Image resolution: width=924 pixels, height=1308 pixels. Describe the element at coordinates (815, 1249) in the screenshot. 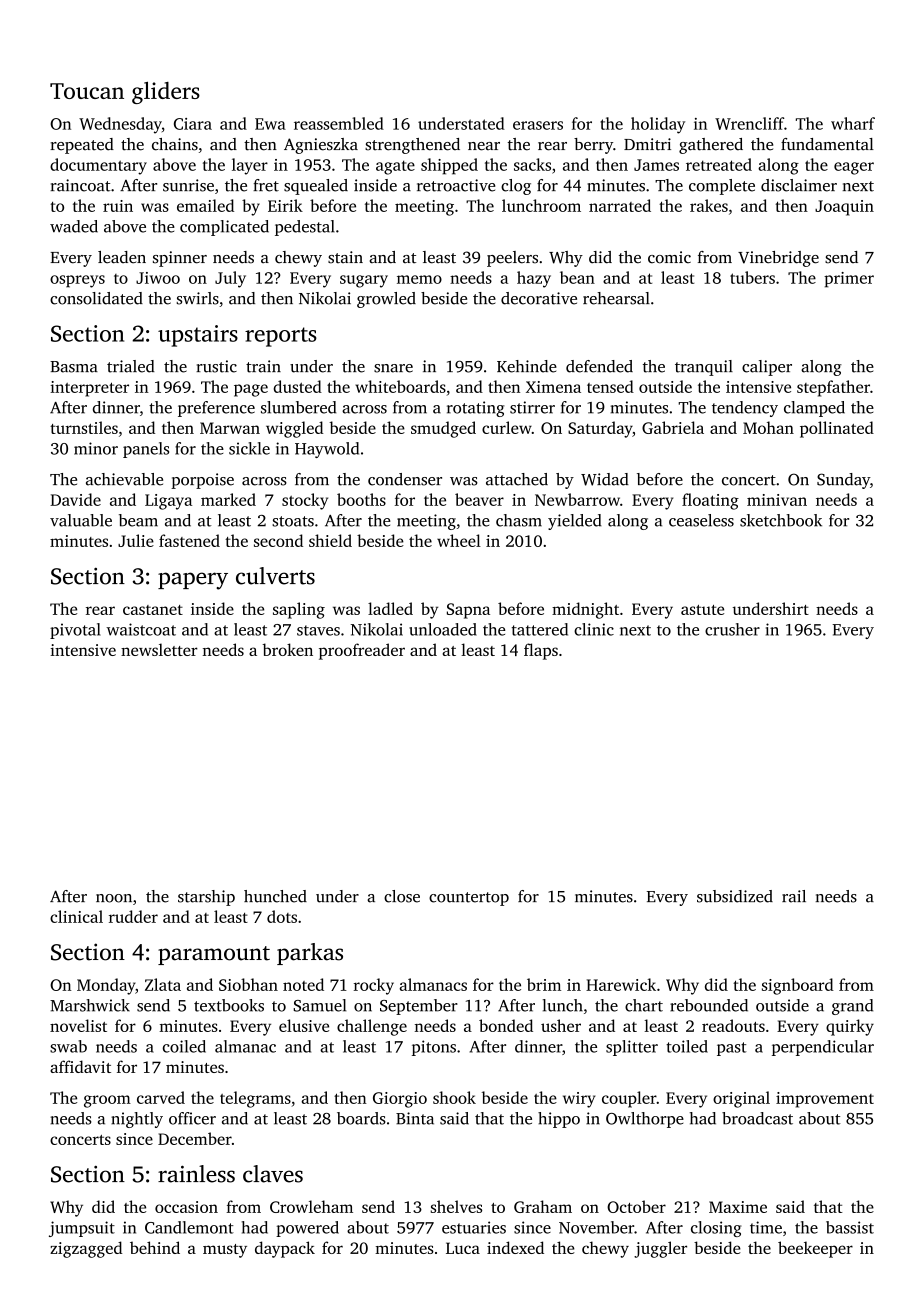

I see `beekeeper` at that location.
